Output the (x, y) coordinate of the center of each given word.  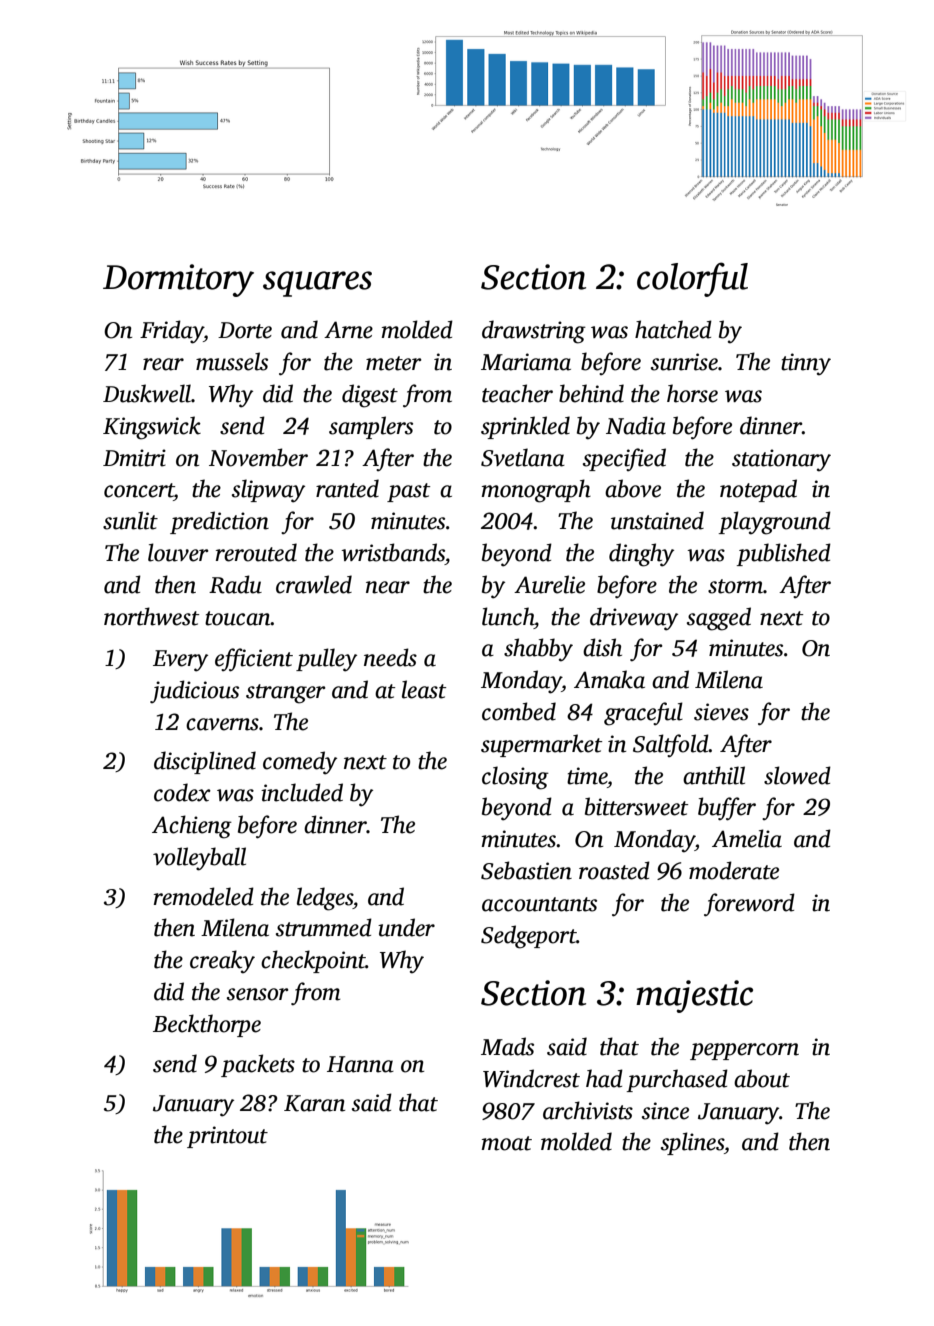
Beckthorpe (207, 1025)
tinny (806, 364)
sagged (719, 619)
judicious (194, 691)
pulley (326, 660)
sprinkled (525, 427)
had (604, 1078)
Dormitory (178, 280)
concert (139, 490)
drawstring (534, 332)
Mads (507, 1046)
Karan (314, 1103)
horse (692, 393)
